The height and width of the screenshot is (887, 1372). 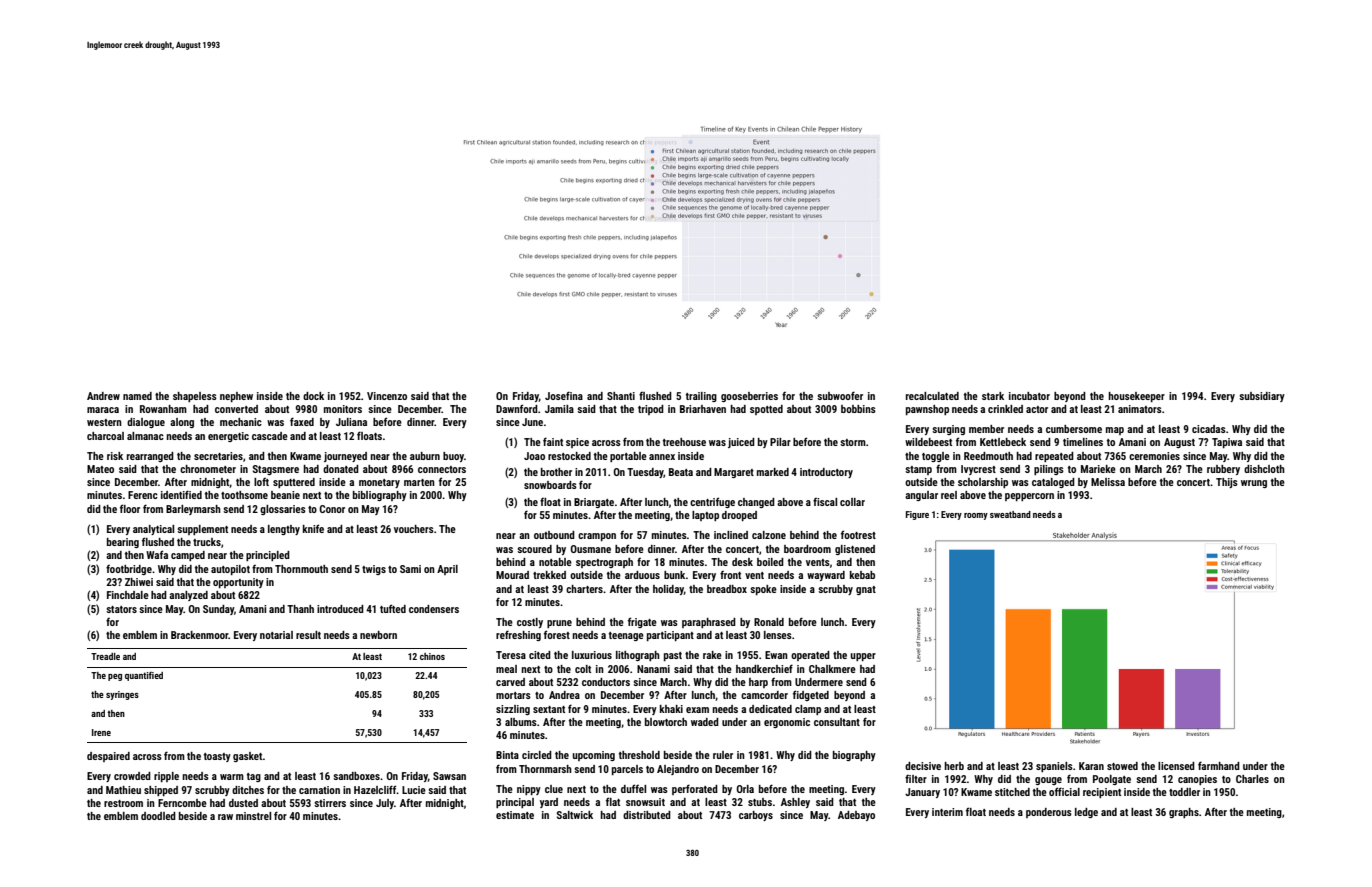 I want to click on wrung, so click(x=1254, y=484).
